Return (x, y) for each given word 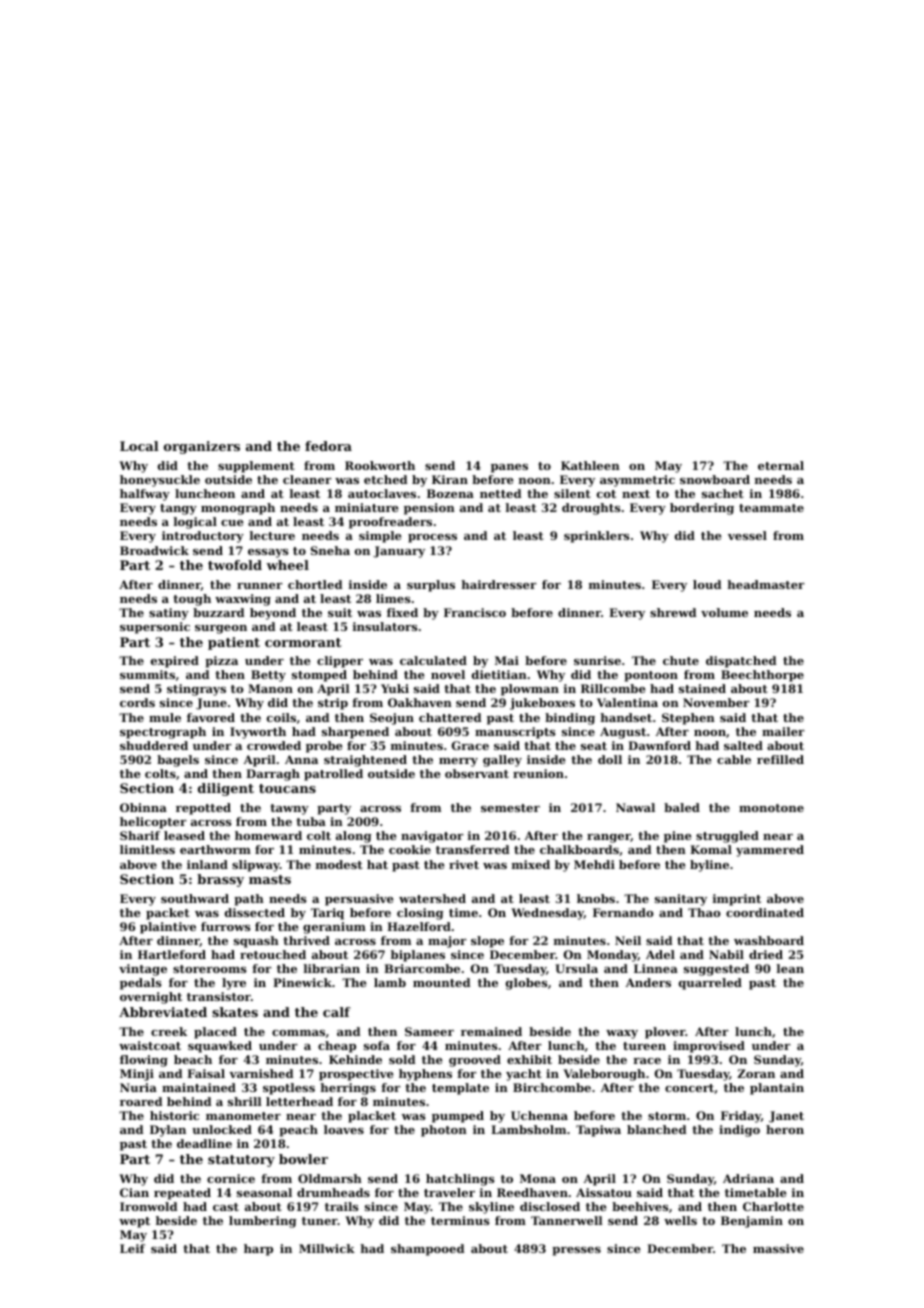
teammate (771, 508)
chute (681, 660)
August (623, 733)
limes (393, 598)
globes (527, 984)
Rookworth (380, 465)
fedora (328, 446)
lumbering (262, 1222)
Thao (704, 912)
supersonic (155, 628)
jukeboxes (542, 704)
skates (235, 1012)
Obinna (143, 807)
